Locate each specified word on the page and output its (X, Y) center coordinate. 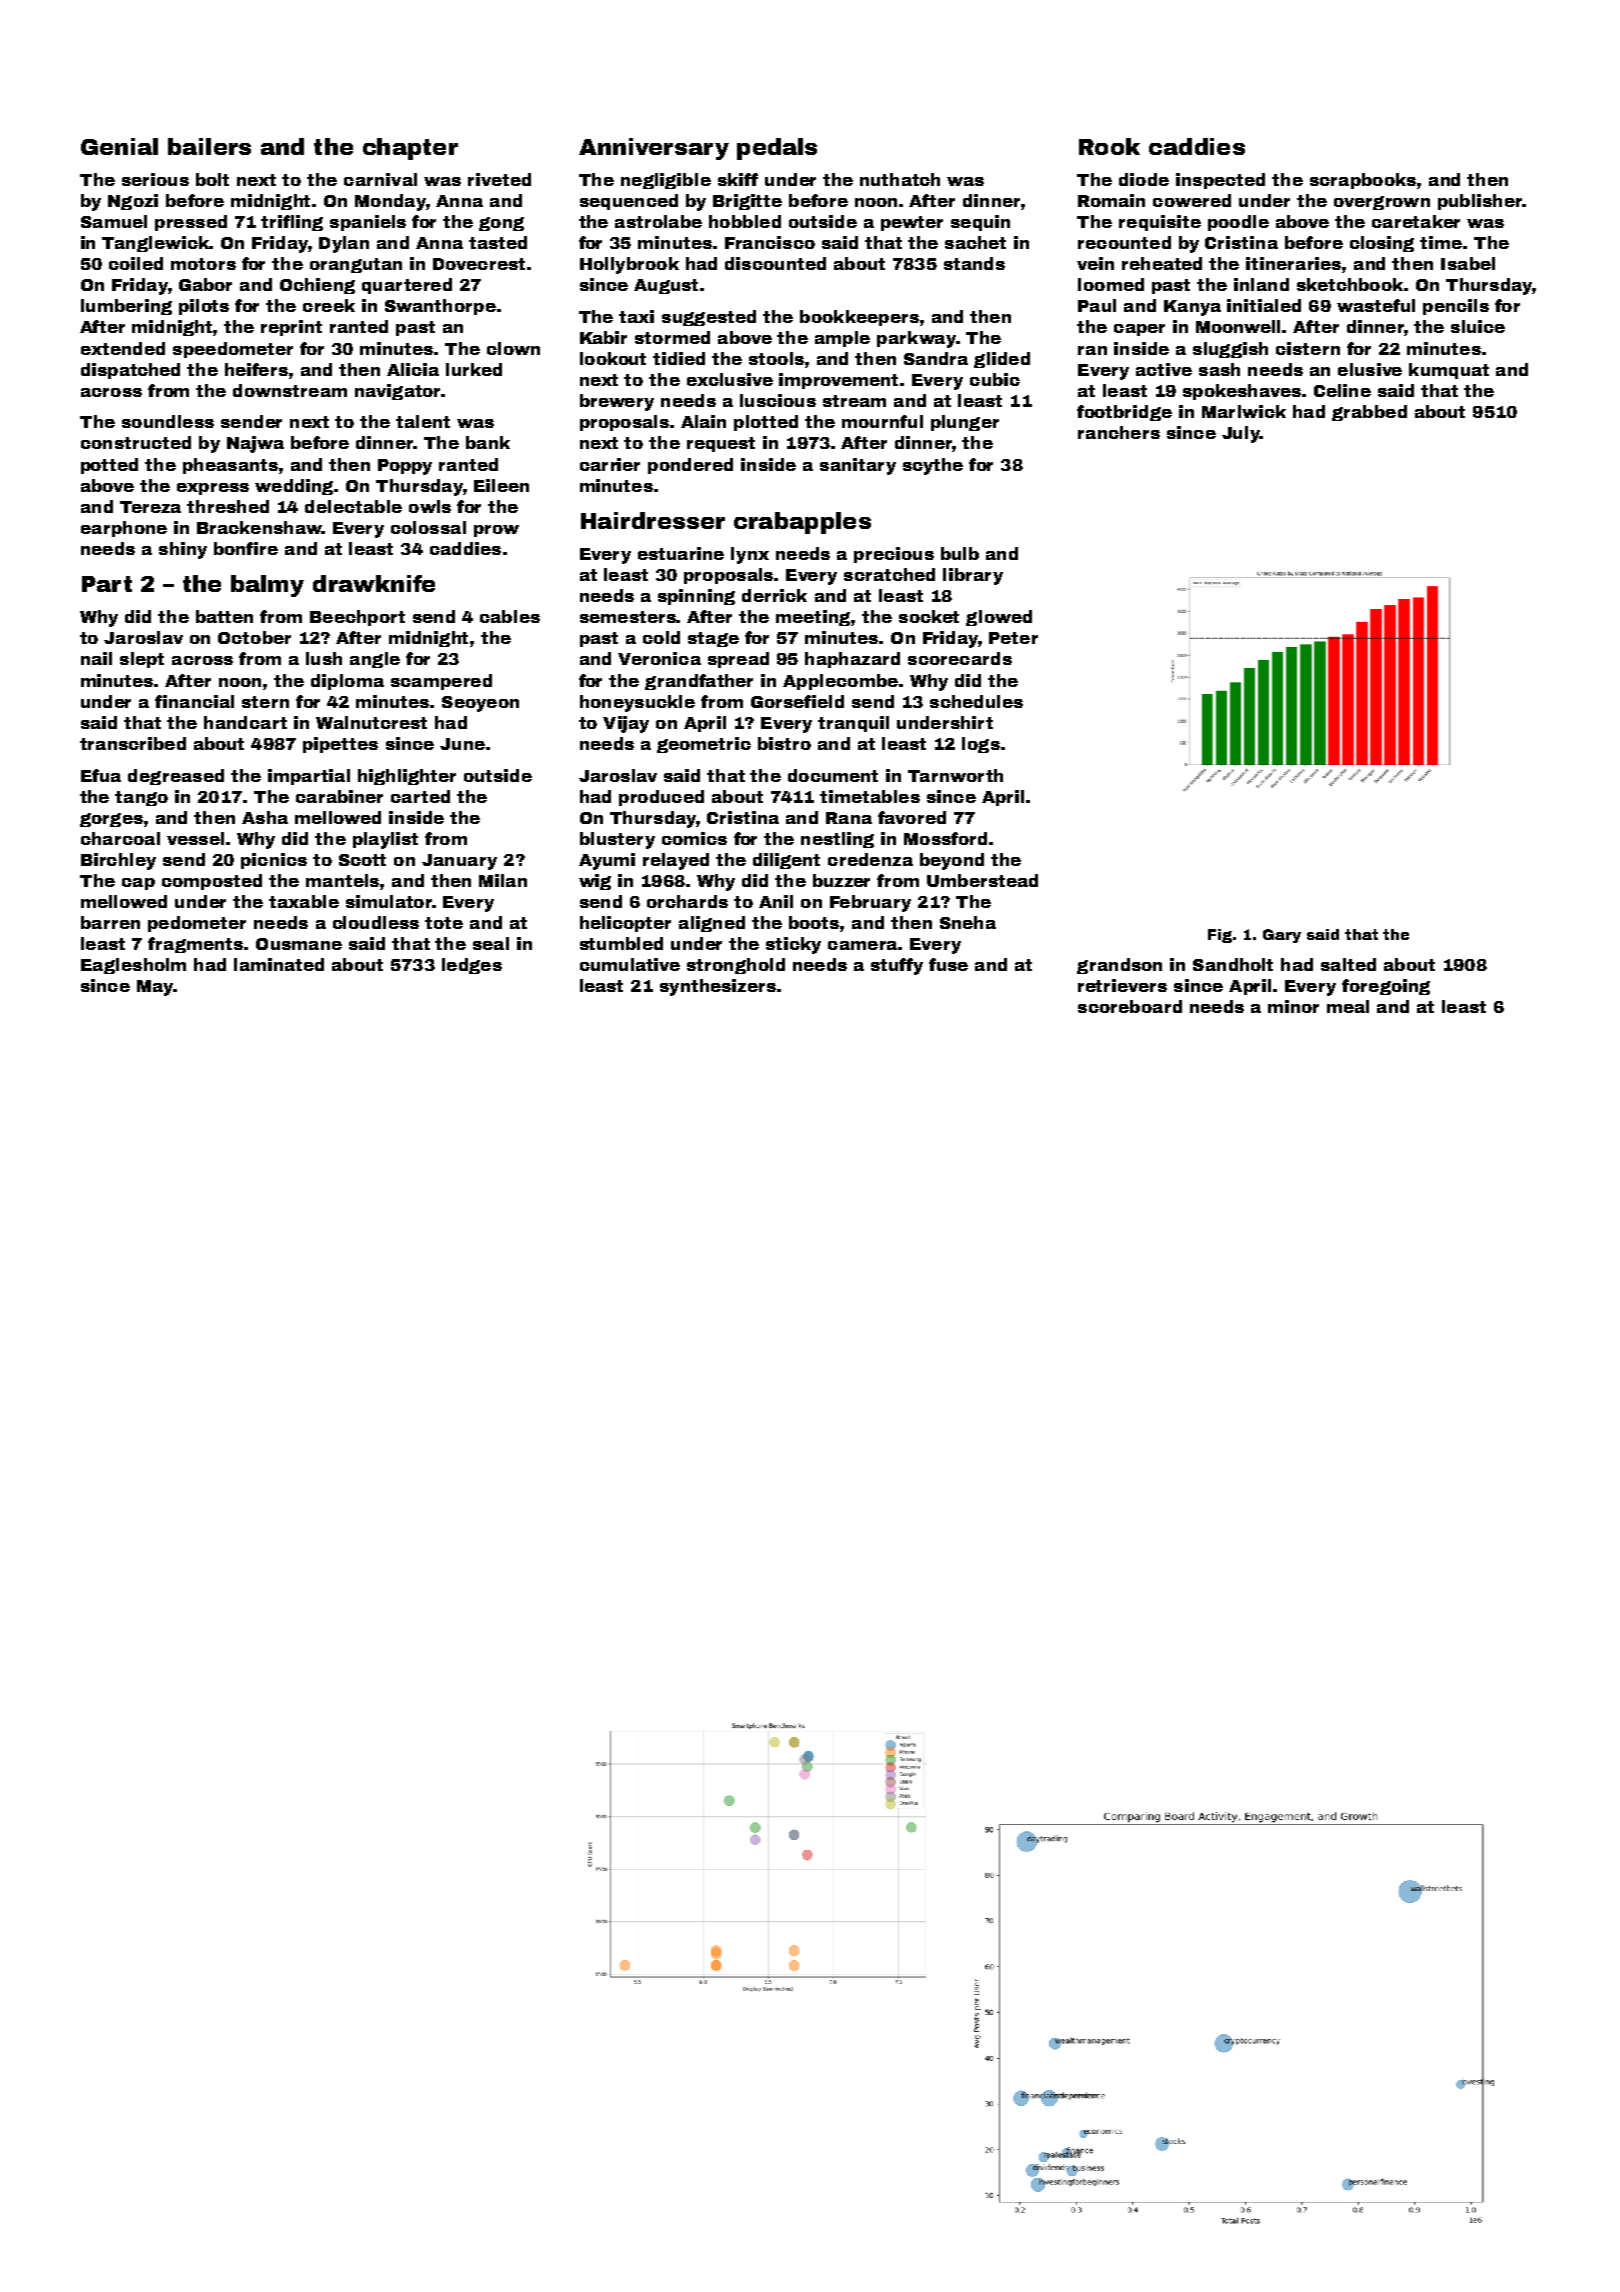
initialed (1264, 305)
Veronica (659, 658)
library (973, 576)
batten (224, 616)
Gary (1282, 936)
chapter (410, 149)
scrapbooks (1363, 181)
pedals (777, 149)
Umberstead (982, 880)
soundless (168, 421)
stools (776, 358)
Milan (503, 880)
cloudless (376, 922)
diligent (786, 861)
